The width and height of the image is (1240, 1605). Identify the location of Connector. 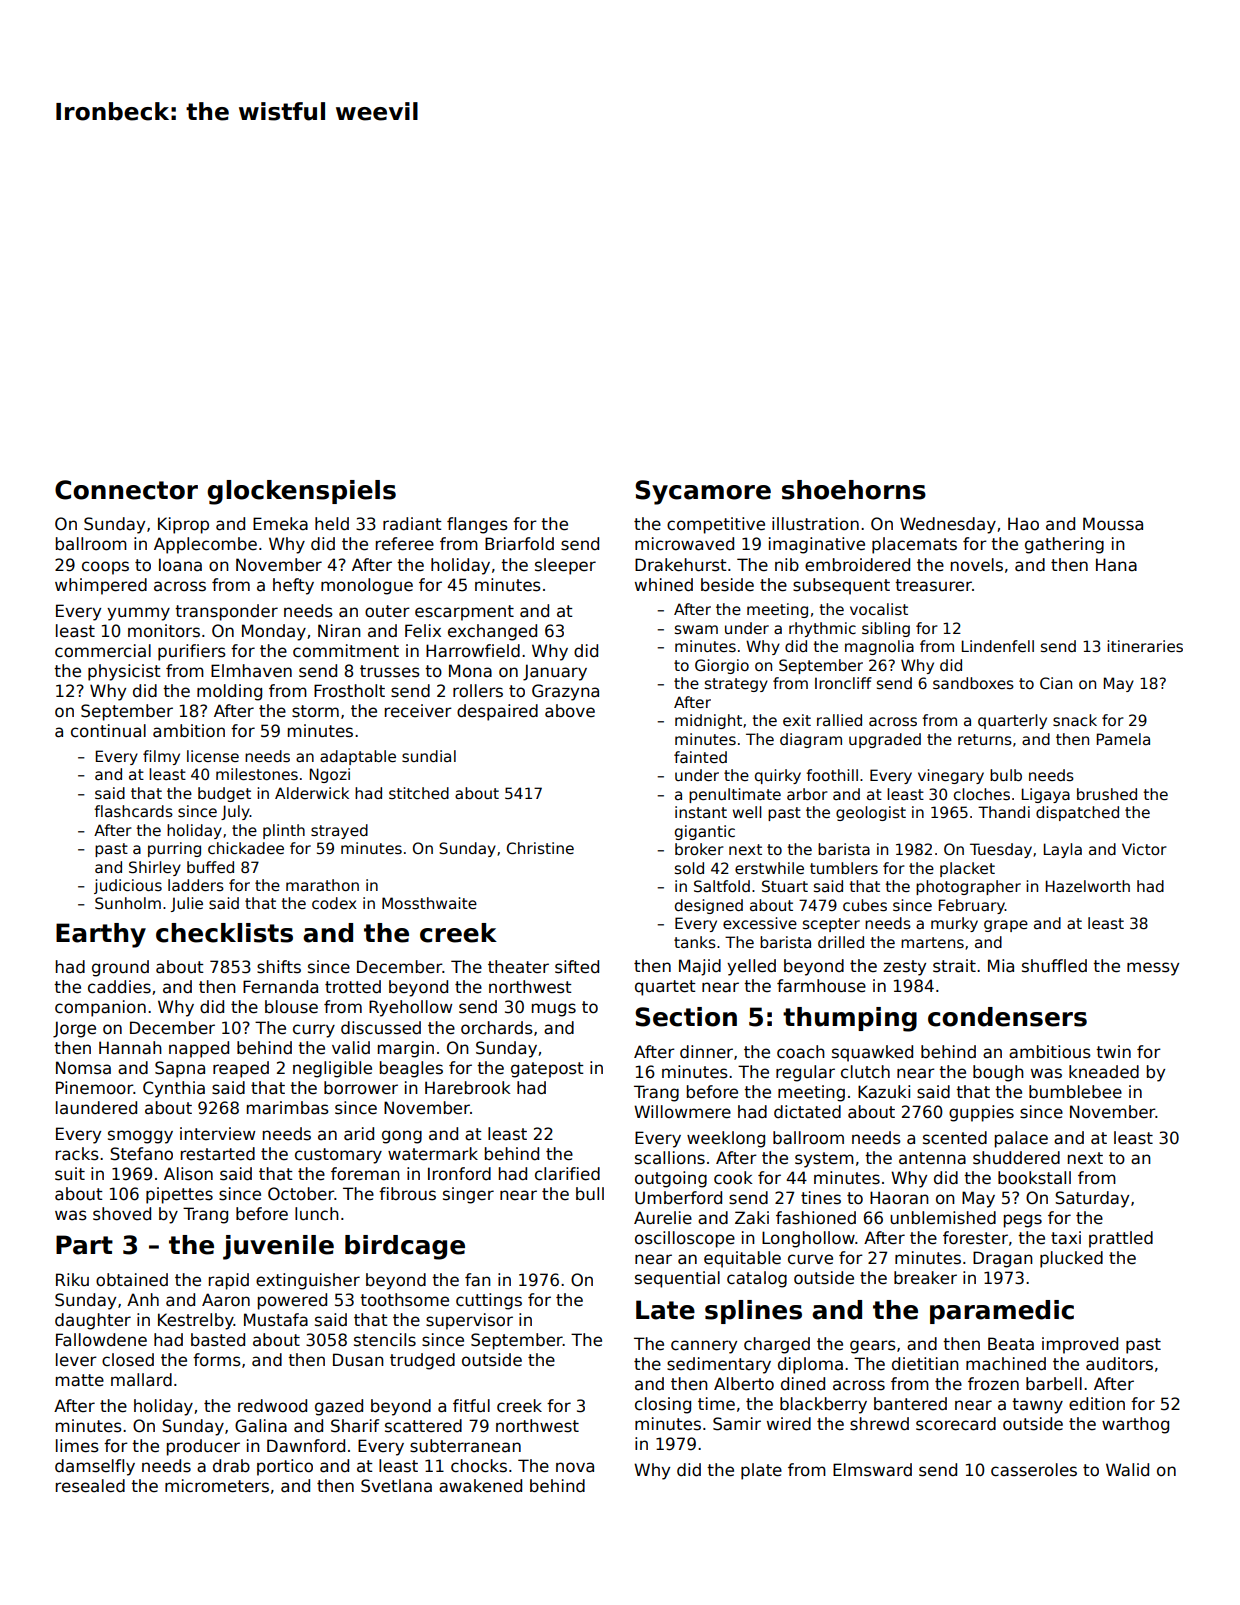
(126, 490).
